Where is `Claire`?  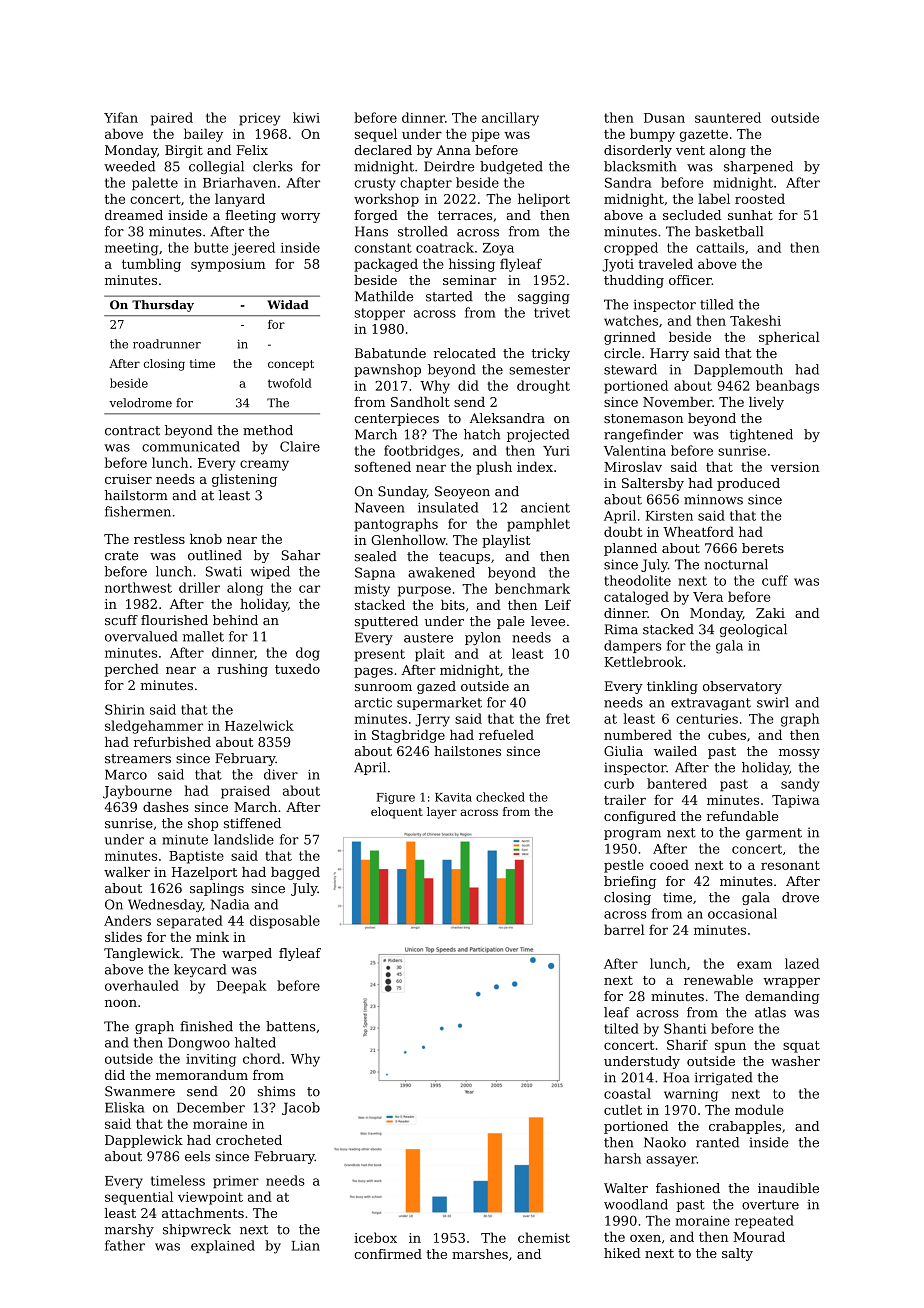
Claire is located at coordinates (300, 446).
